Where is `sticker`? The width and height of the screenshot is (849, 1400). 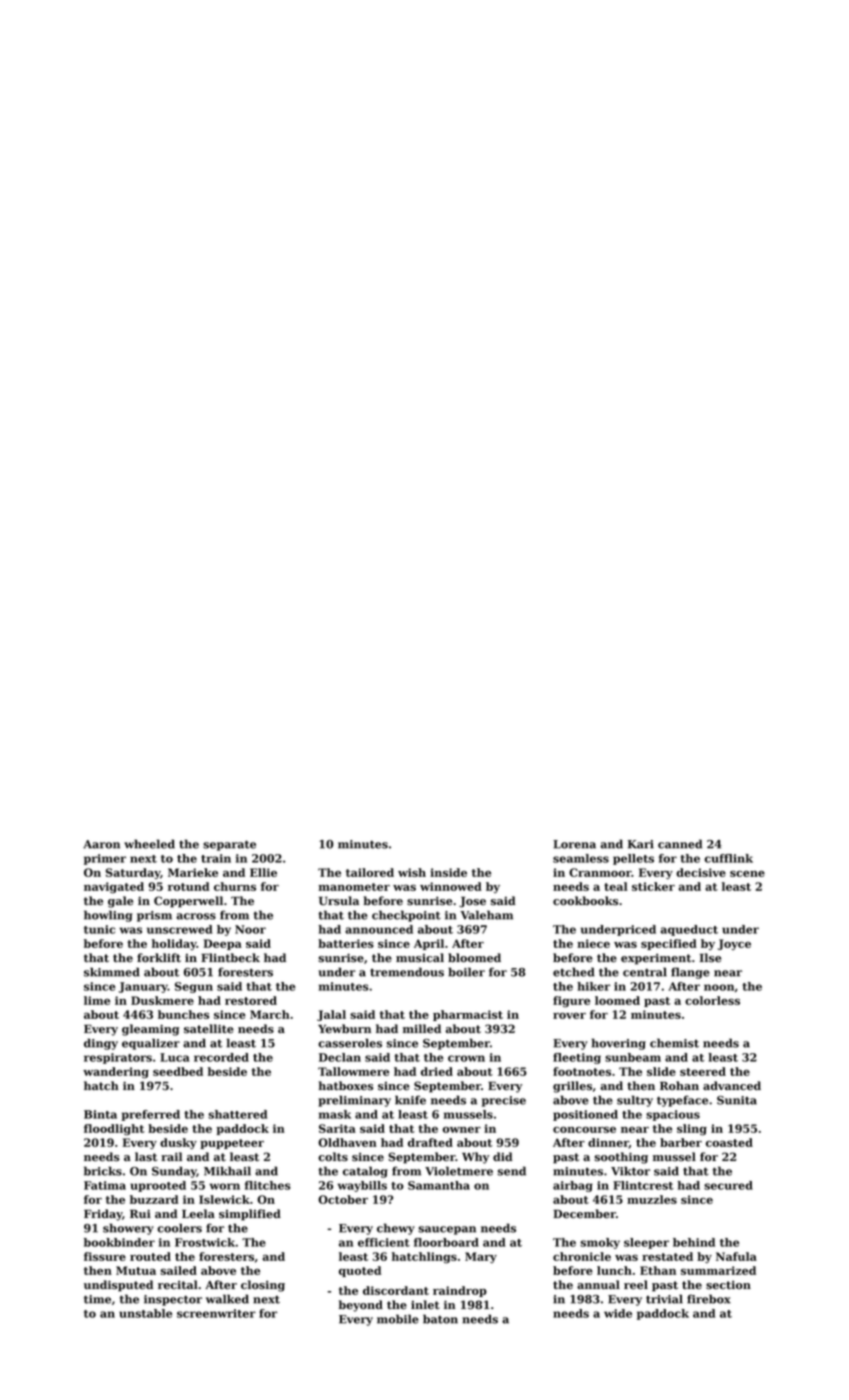
sticker is located at coordinates (653, 886).
